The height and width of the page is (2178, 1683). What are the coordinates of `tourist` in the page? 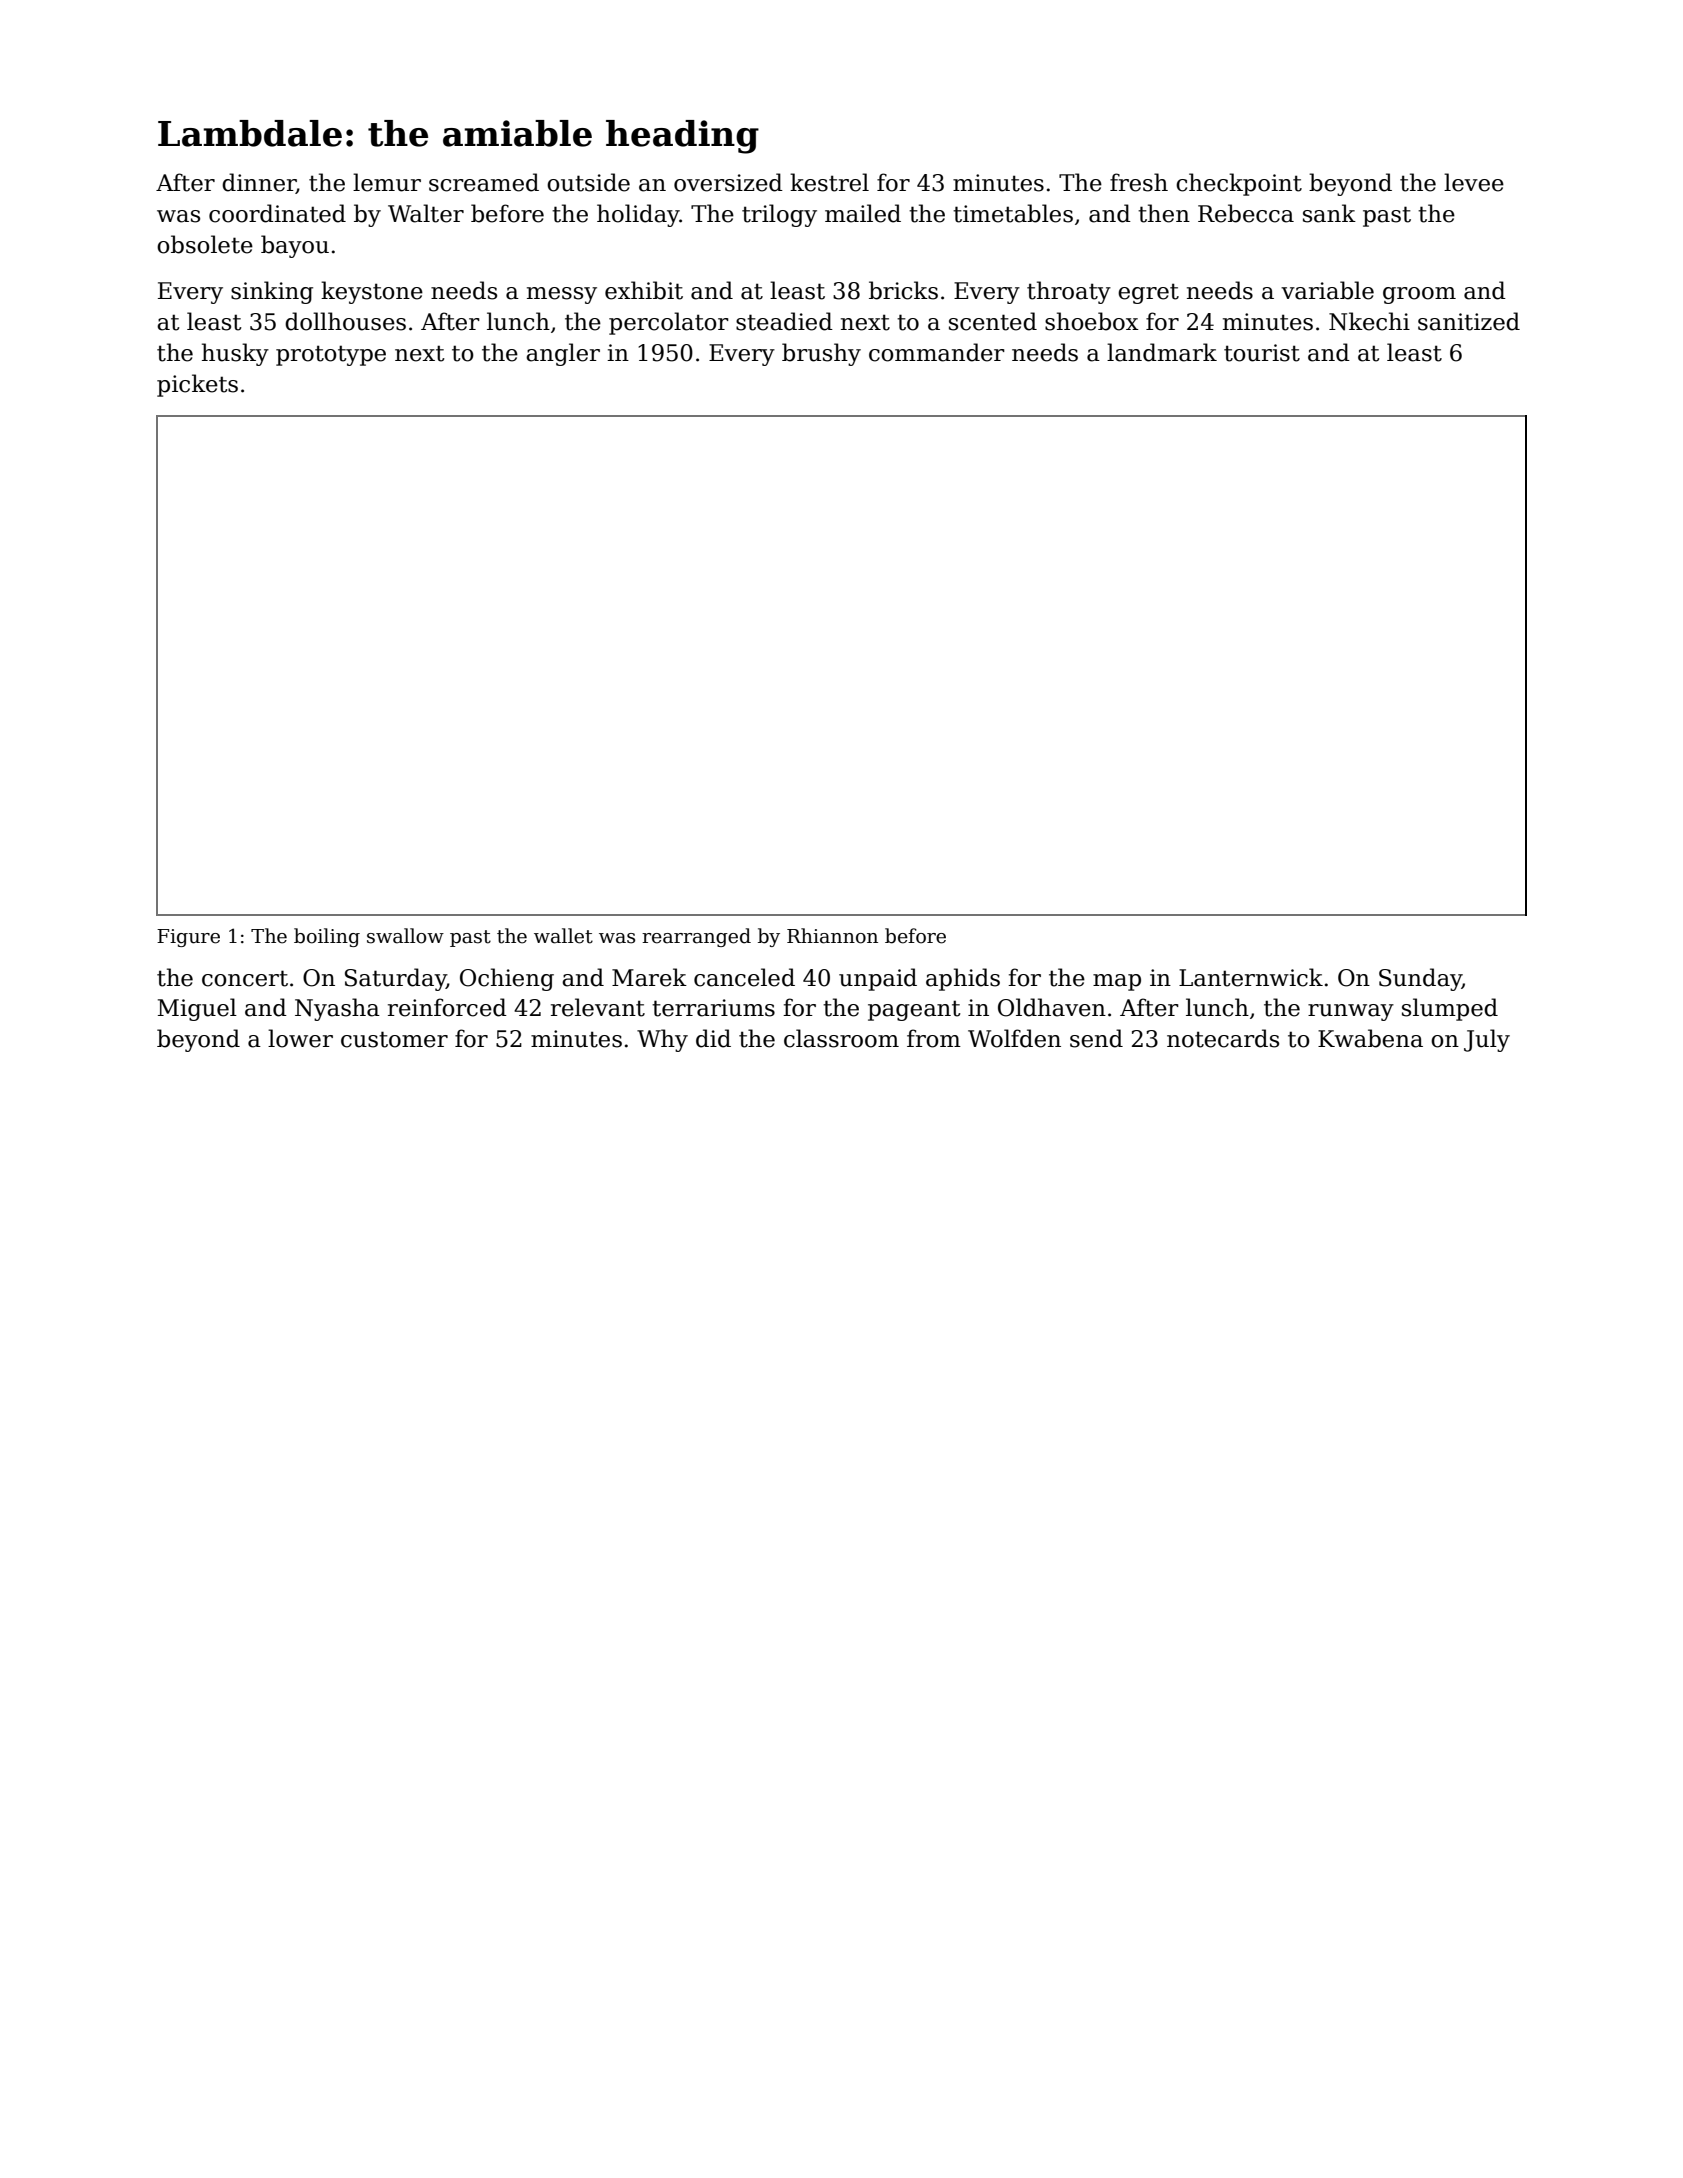 It's located at (1262, 353).
